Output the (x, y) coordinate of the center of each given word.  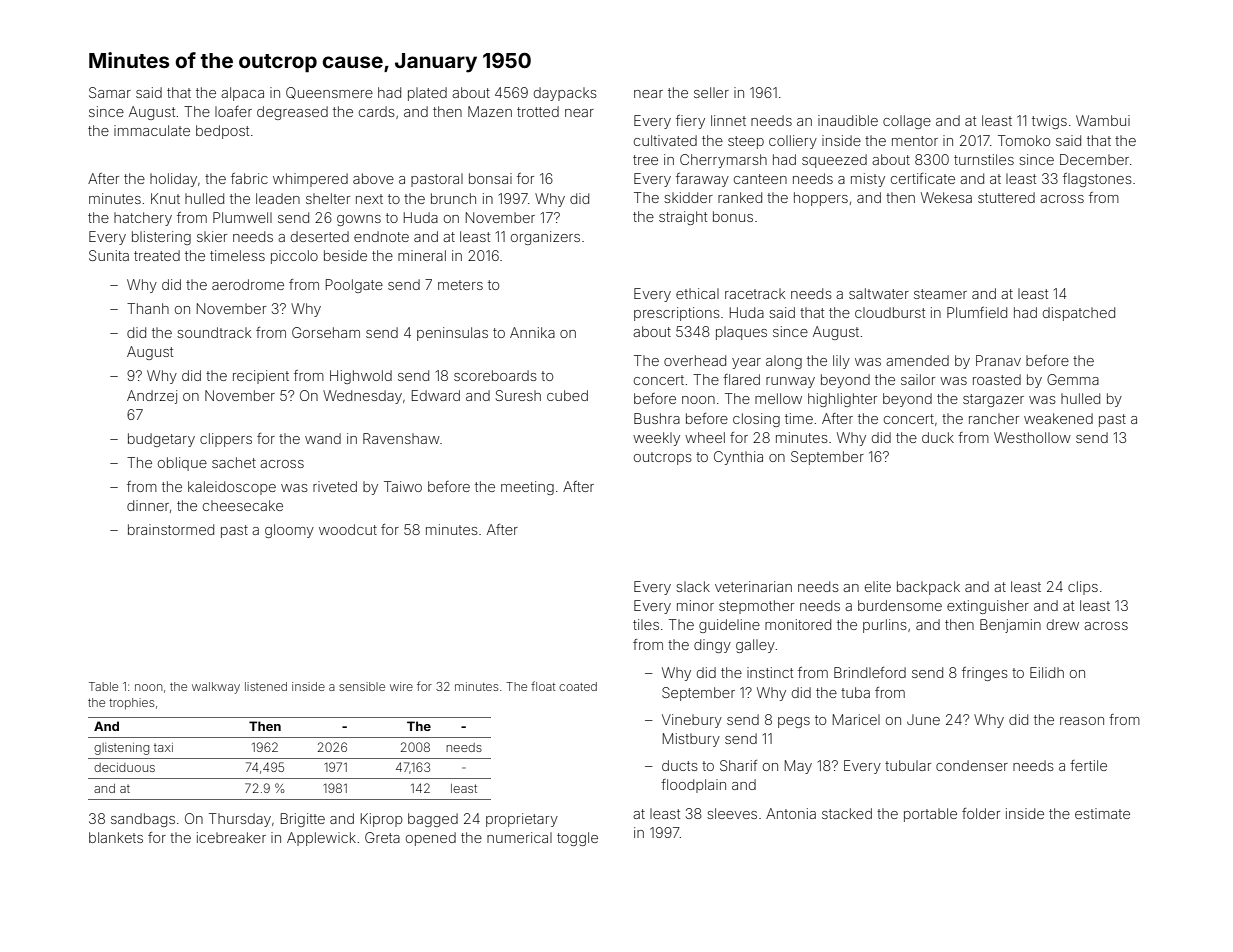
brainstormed (171, 529)
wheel (705, 437)
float (543, 686)
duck (938, 437)
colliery (793, 142)
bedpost (222, 132)
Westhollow (1032, 437)
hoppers (821, 199)
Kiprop (382, 820)
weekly (656, 439)
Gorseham (326, 332)
